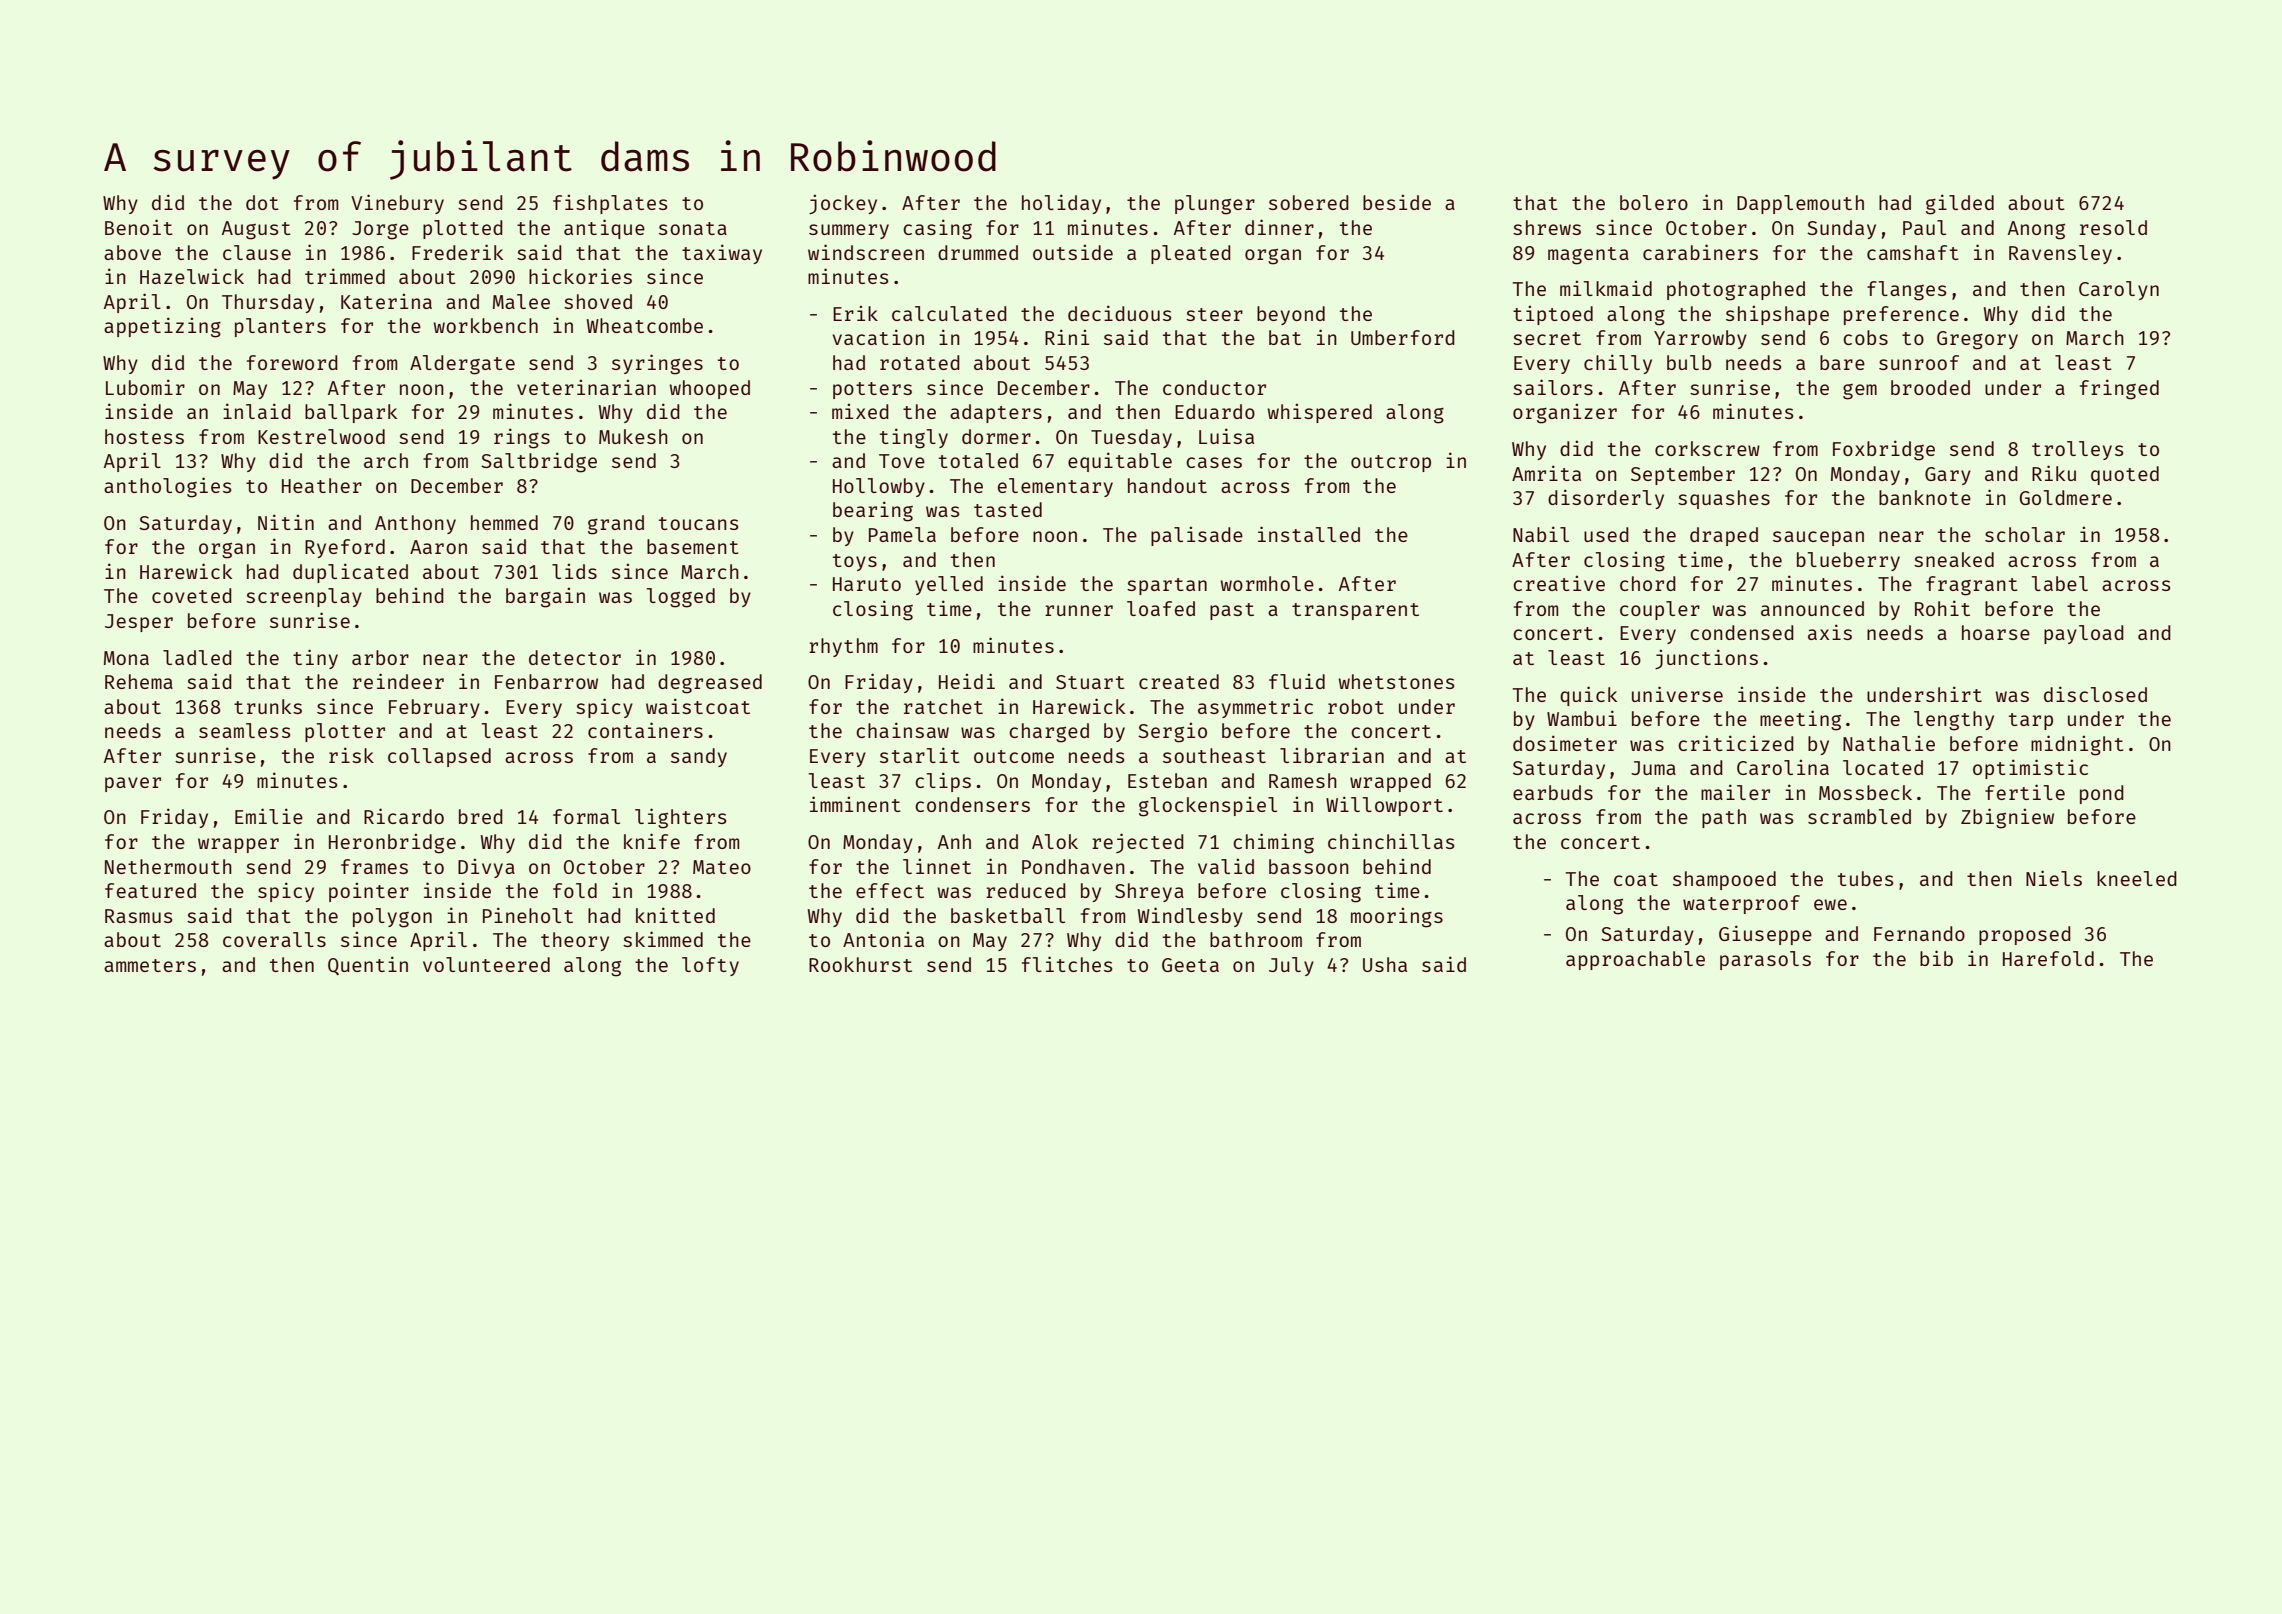 The image size is (2282, 1614). Describe the element at coordinates (1884, 450) in the document. I see `Foxbridge` at that location.
